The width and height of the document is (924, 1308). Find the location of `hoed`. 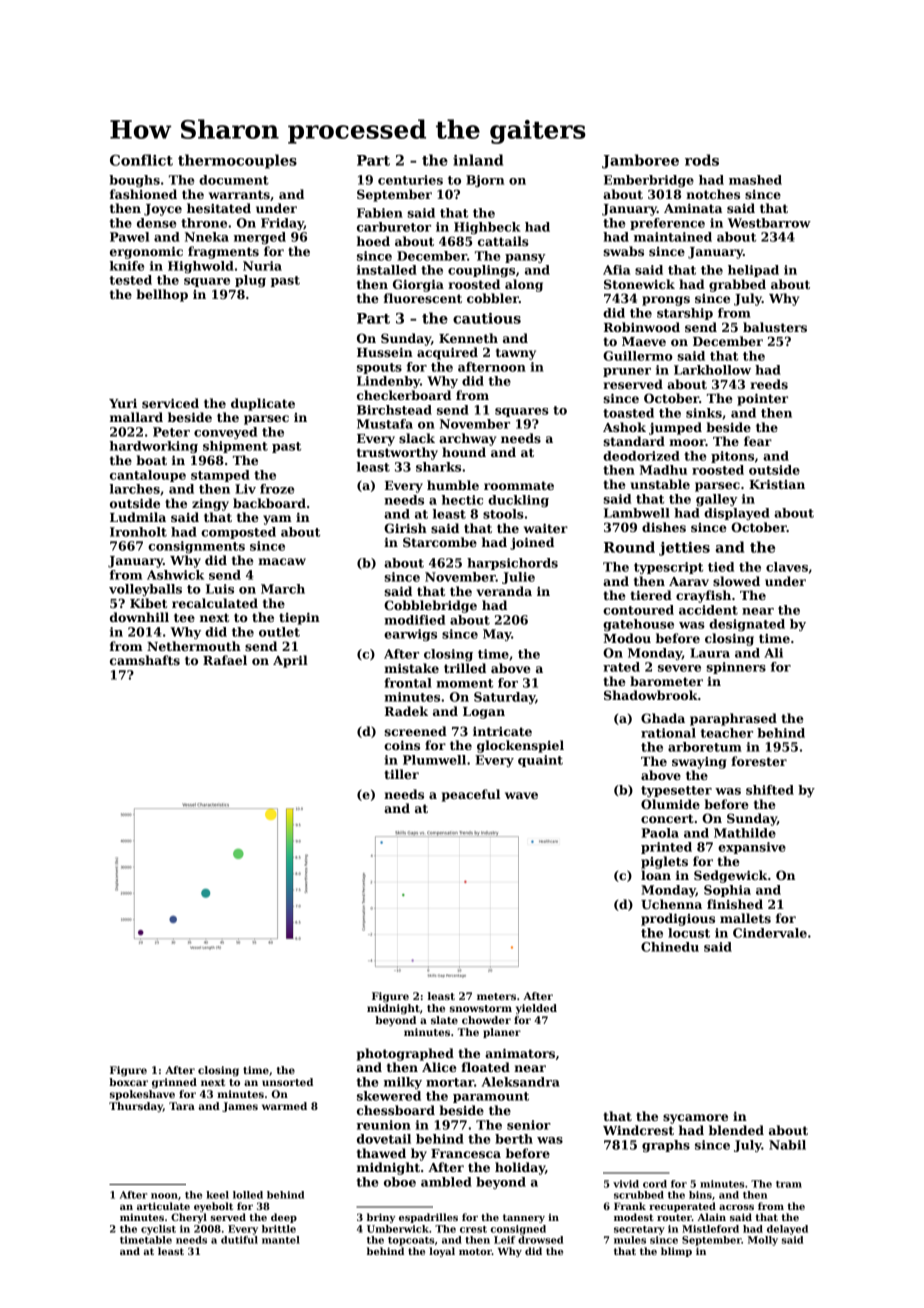

hoed is located at coordinates (373, 241).
